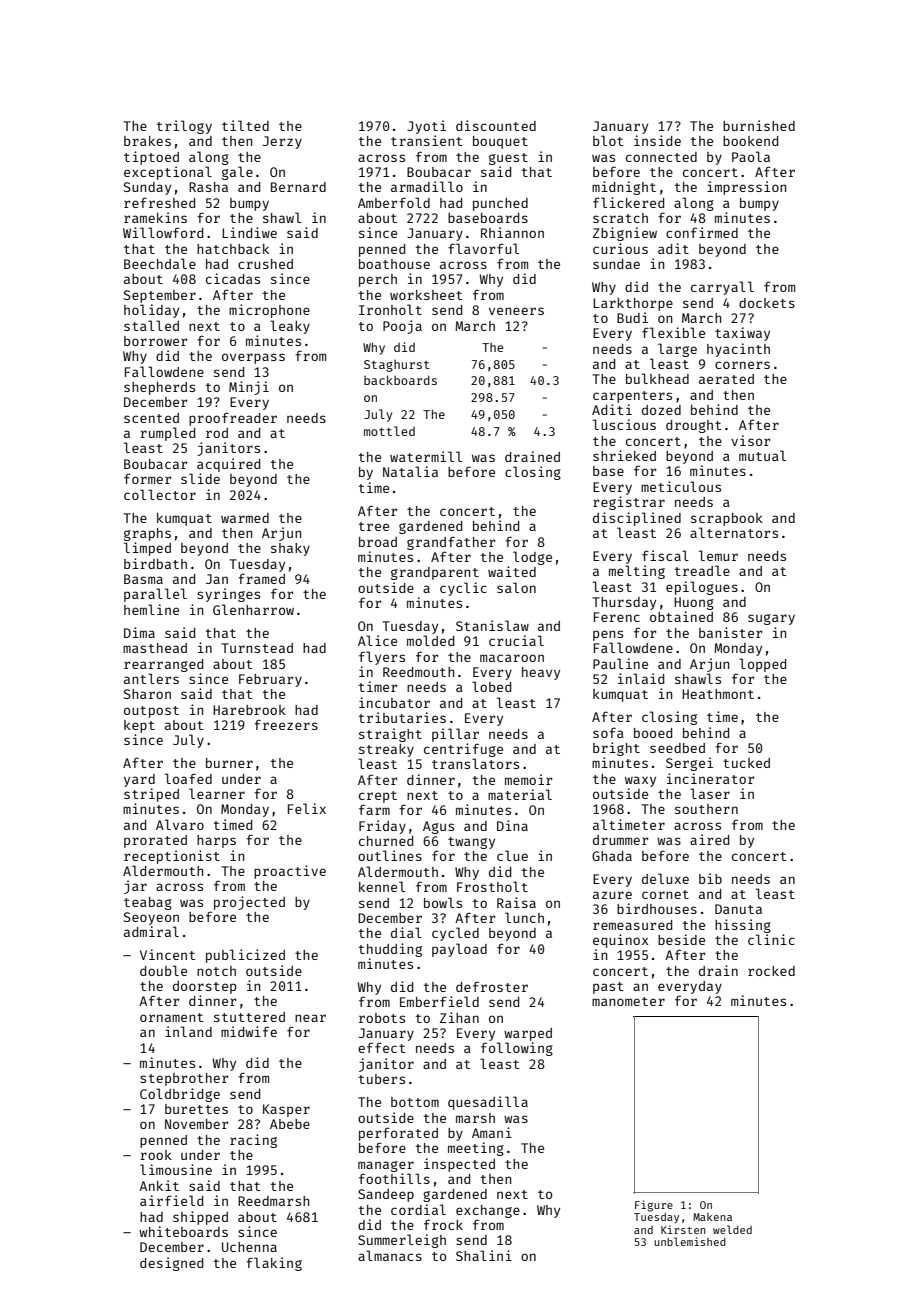 The width and height of the screenshot is (924, 1308). I want to click on Ankit, so click(159, 1185).
